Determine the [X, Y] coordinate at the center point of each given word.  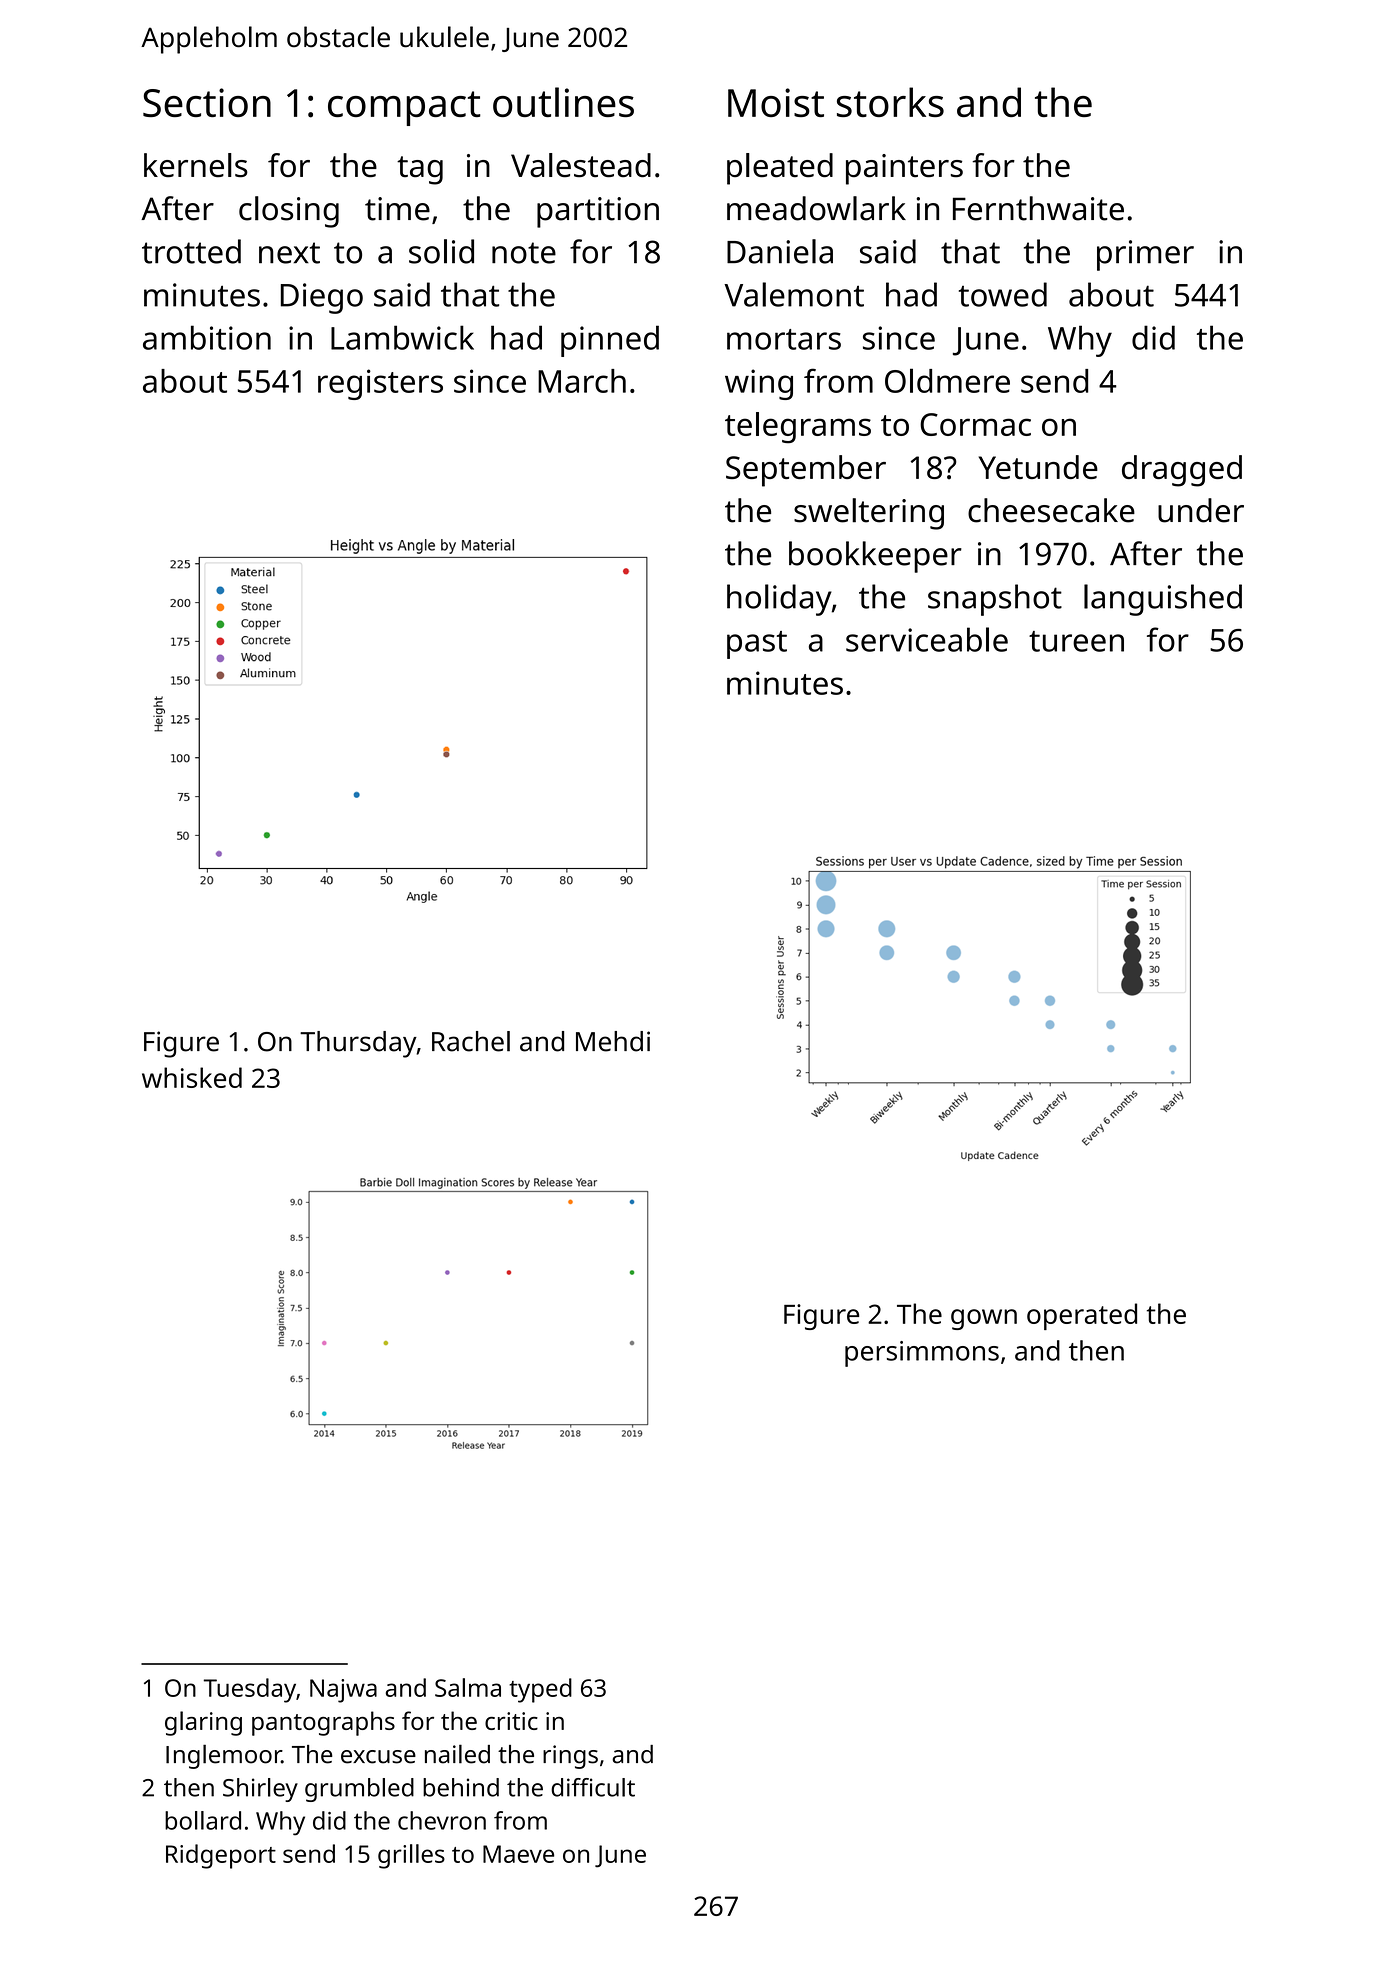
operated [1082, 1316]
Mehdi [613, 1041]
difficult [593, 1787]
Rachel [471, 1041]
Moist [776, 102]
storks [890, 102]
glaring [203, 1723]
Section [207, 102]
